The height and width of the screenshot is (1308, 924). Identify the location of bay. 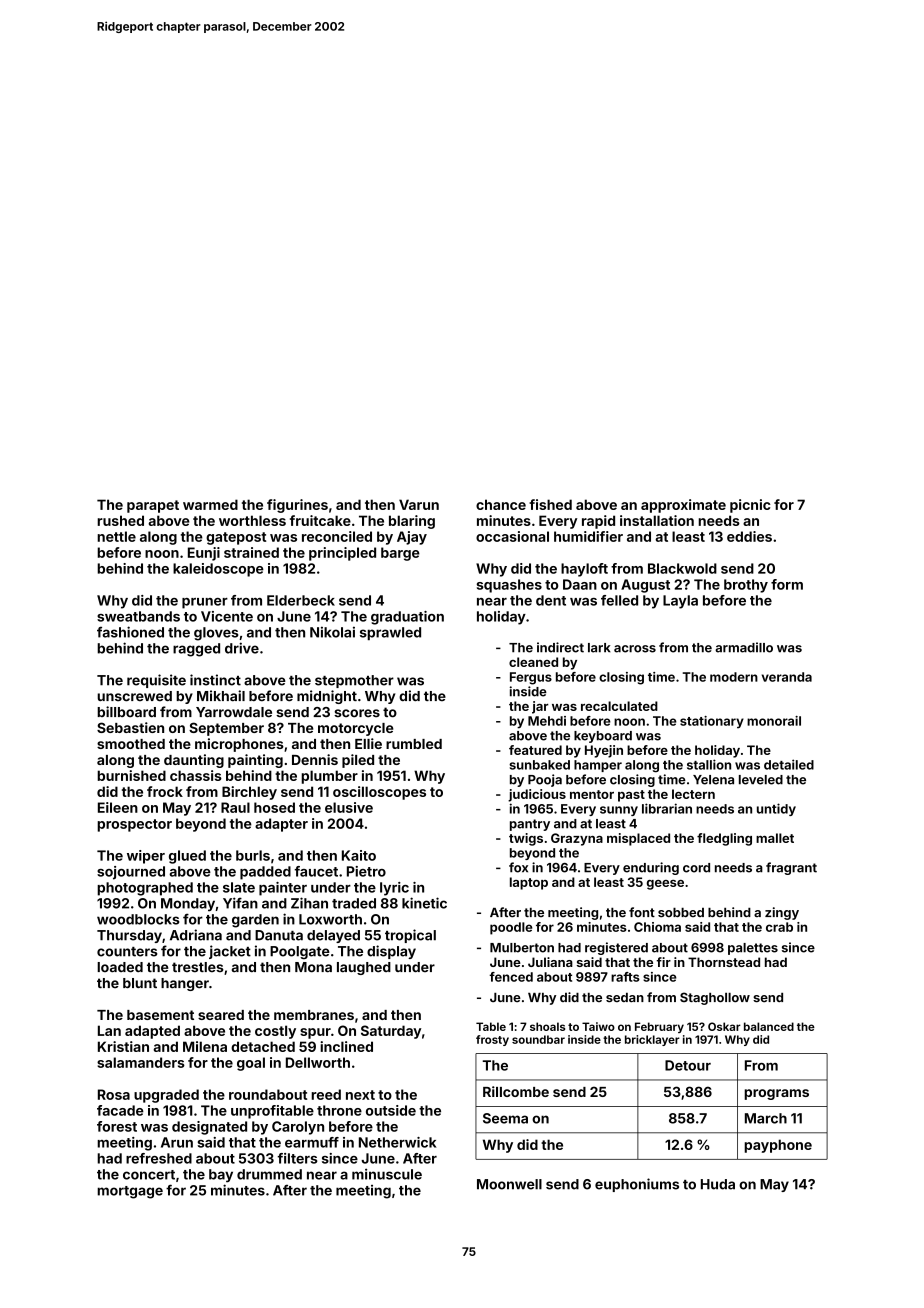
(221, 1176).
